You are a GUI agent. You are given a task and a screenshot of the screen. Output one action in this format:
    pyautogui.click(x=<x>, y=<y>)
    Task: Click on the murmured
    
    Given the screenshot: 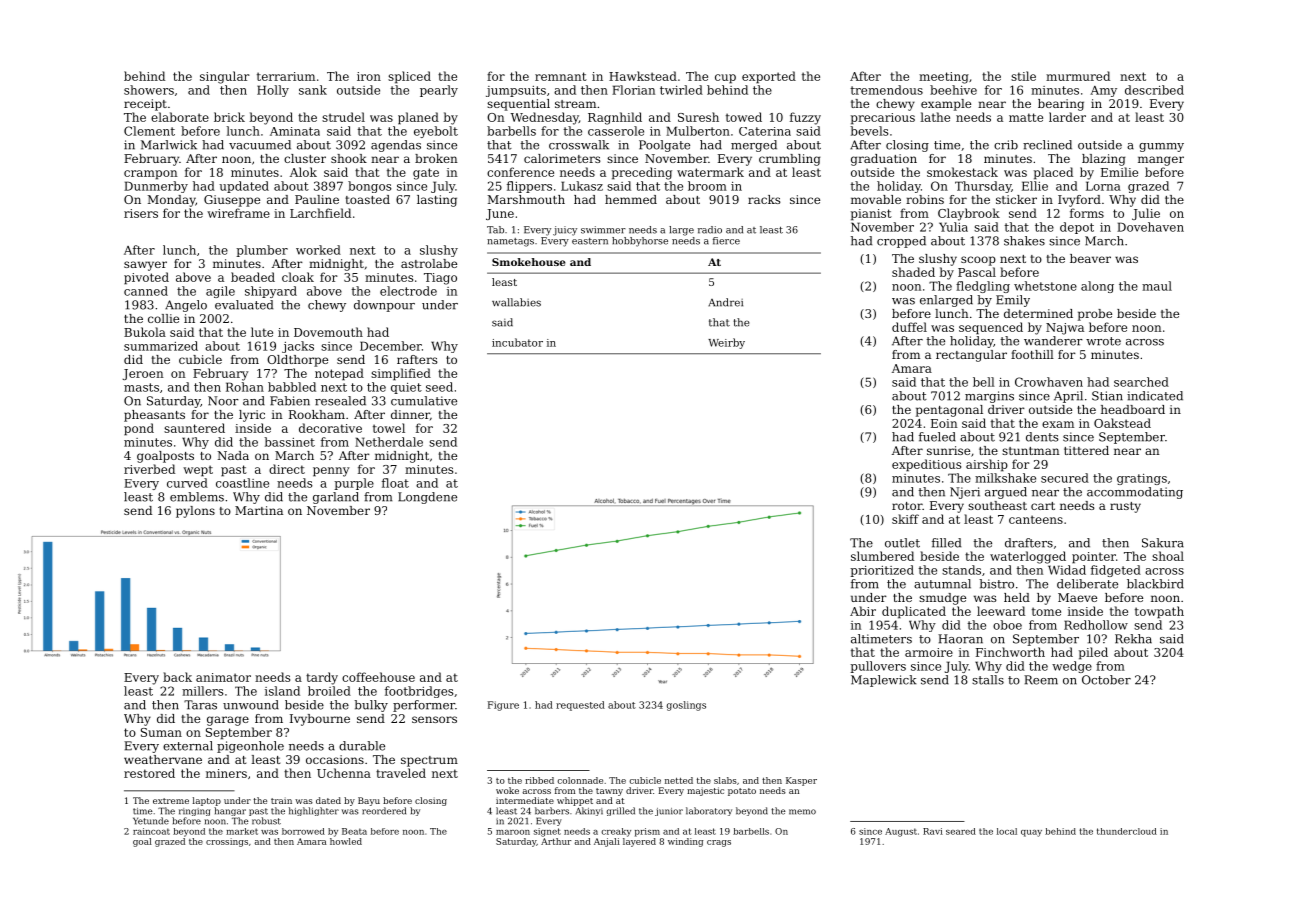 What is the action you would take?
    pyautogui.click(x=1078, y=76)
